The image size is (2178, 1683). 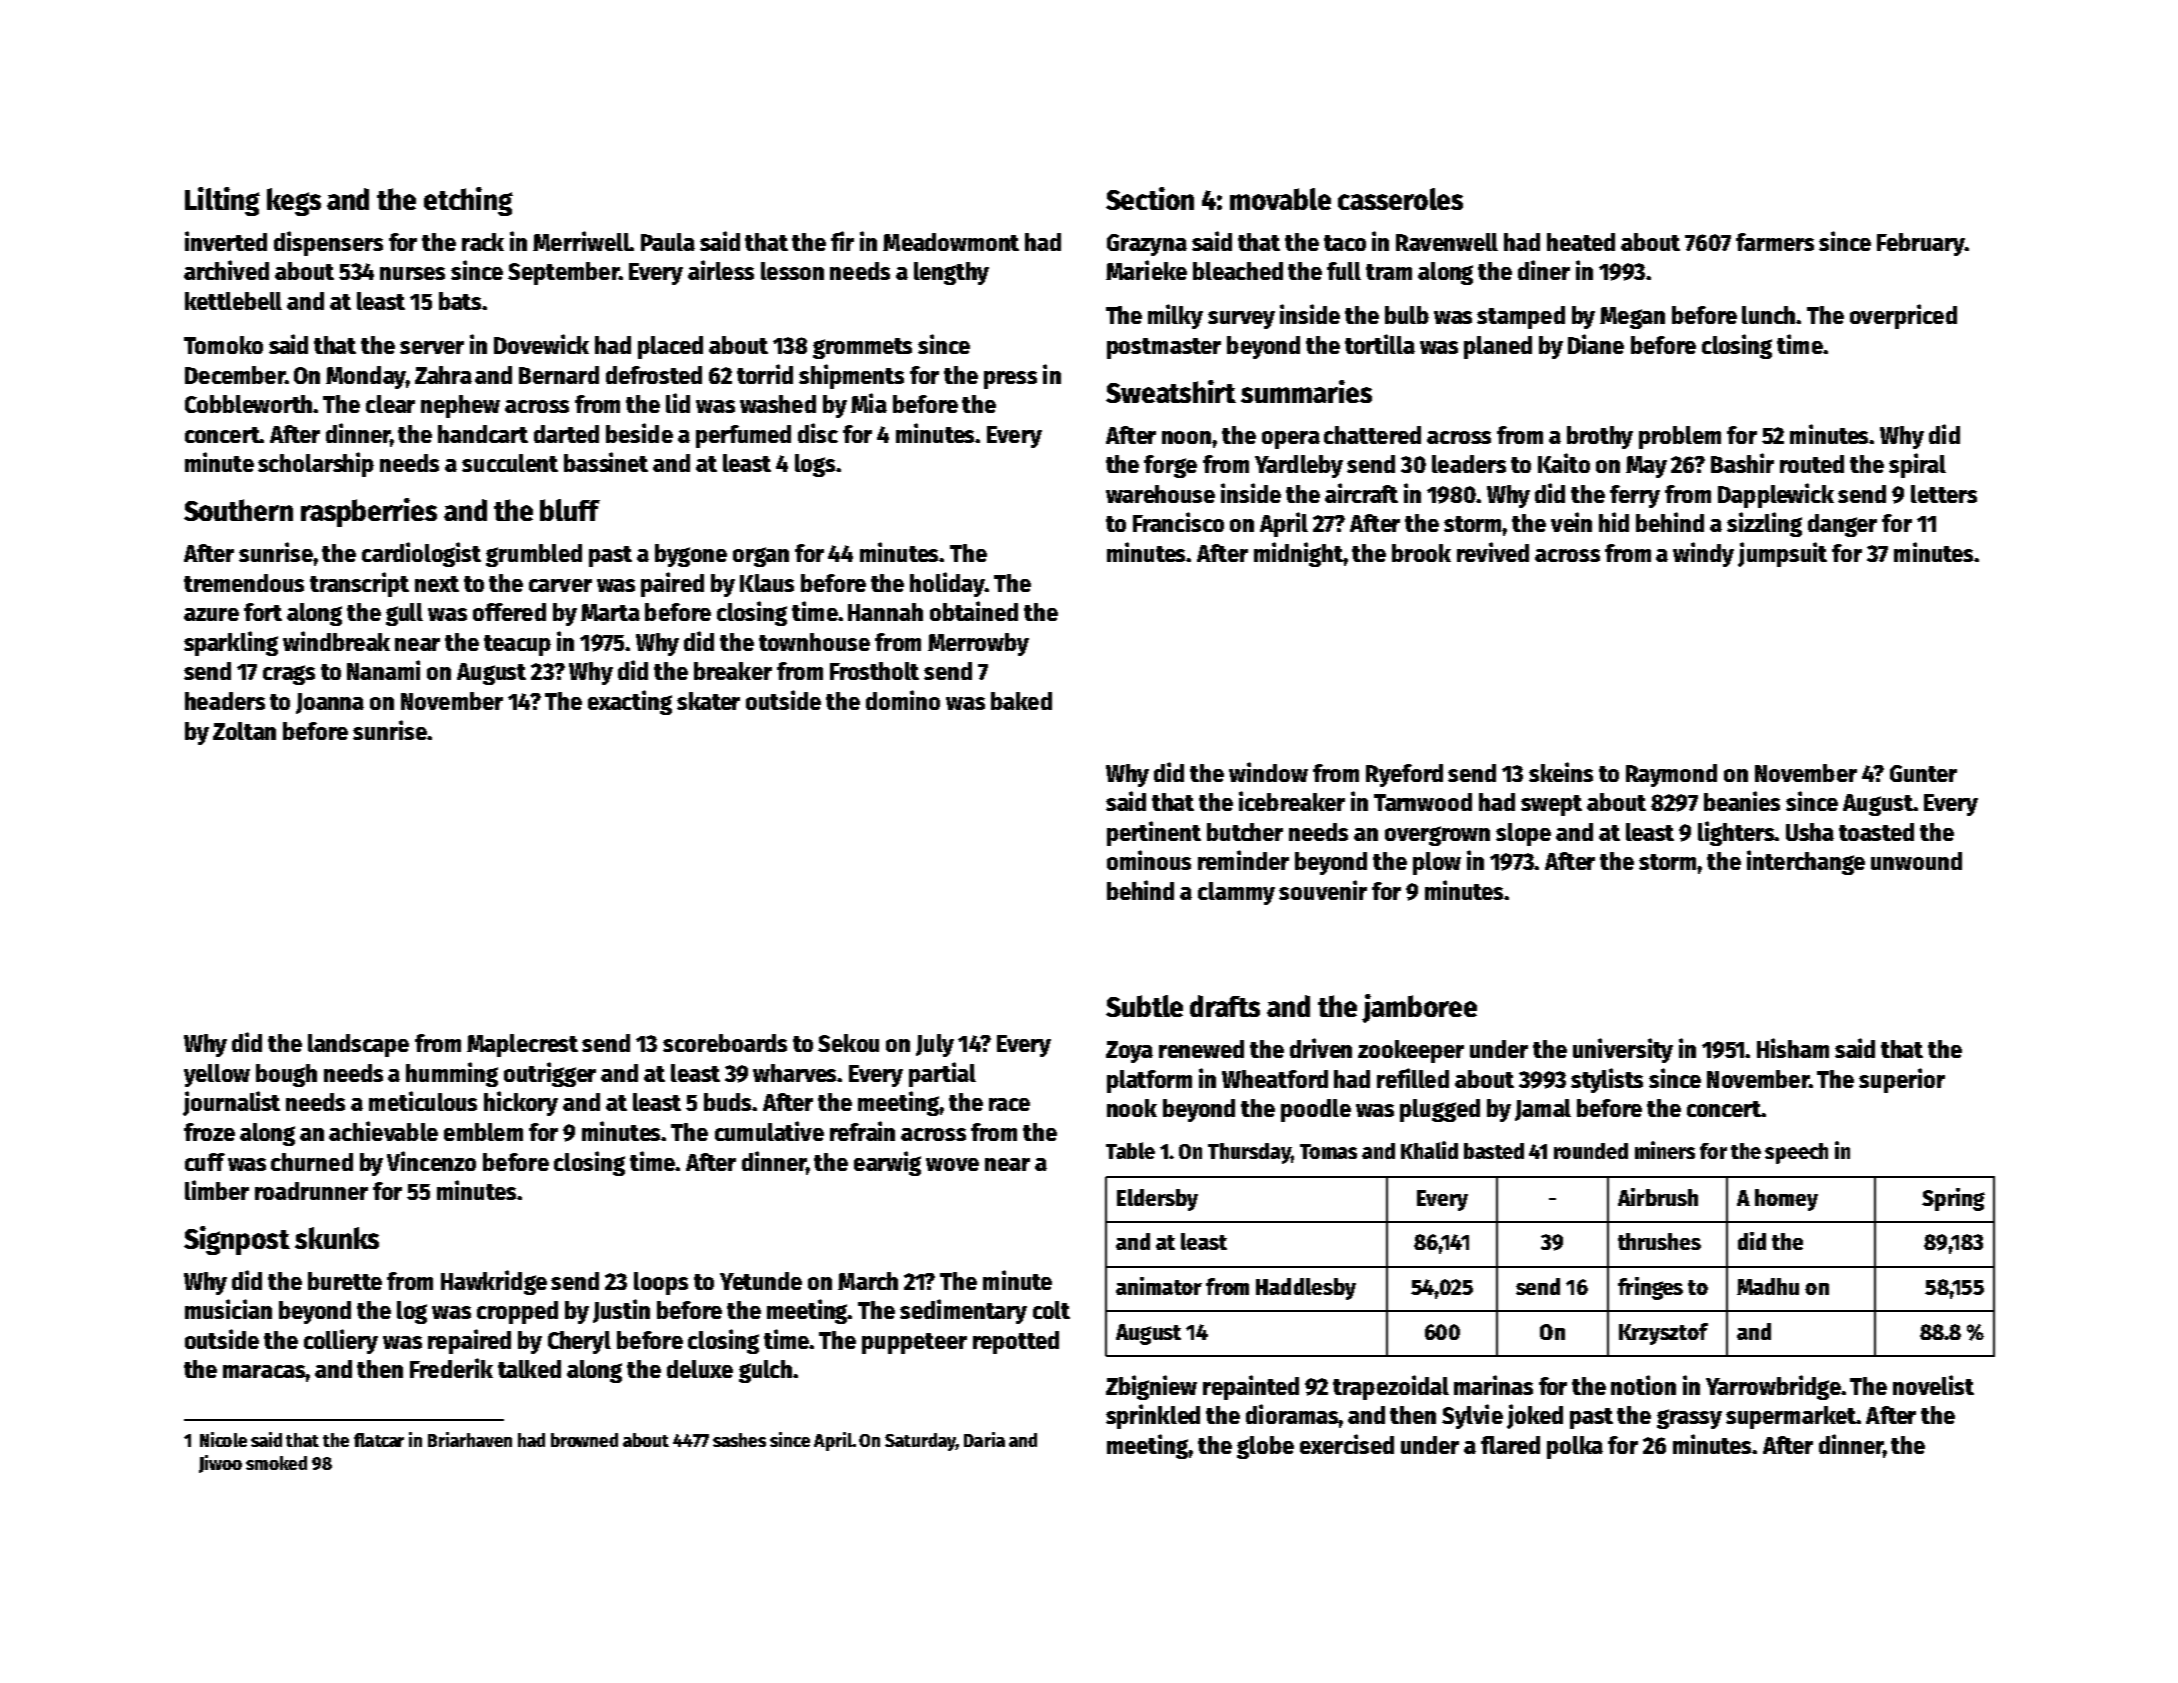 I want to click on Section, so click(x=1150, y=198).
